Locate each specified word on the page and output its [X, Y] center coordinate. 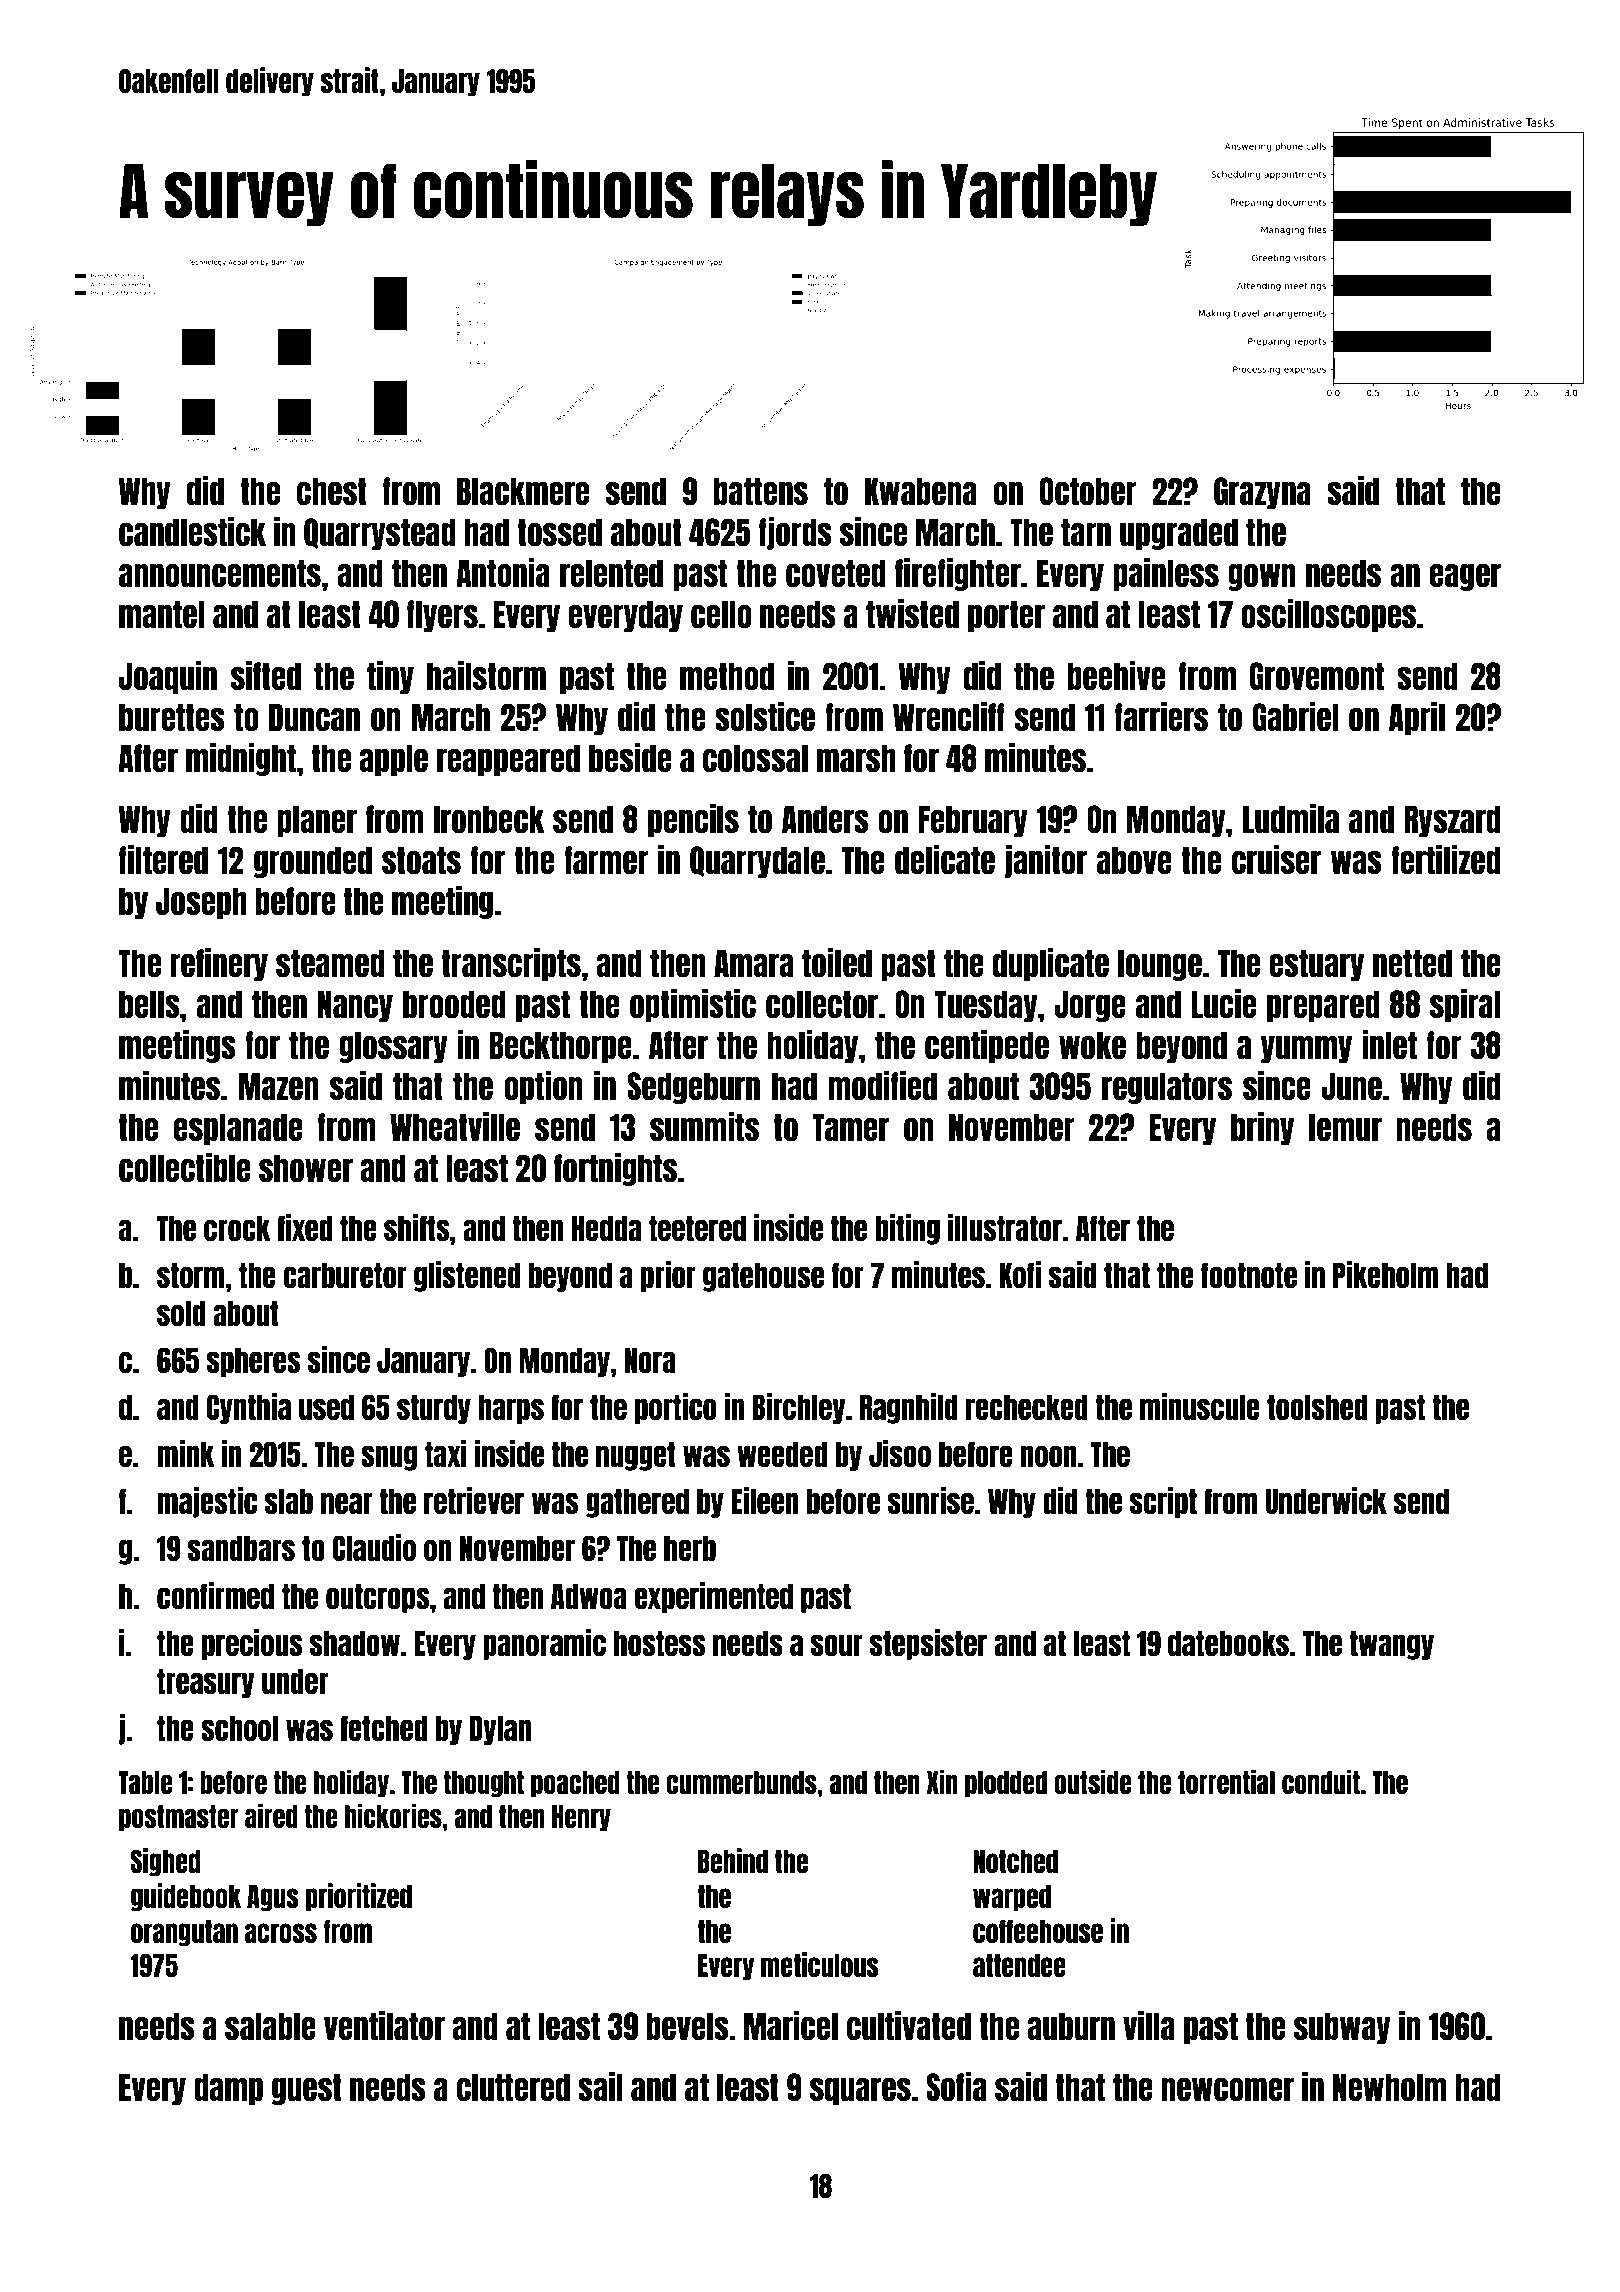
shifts [416, 1227]
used [326, 1407]
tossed [559, 532]
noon [1049, 1456]
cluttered [513, 2087]
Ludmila [1291, 818]
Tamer [850, 1127]
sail [600, 2086]
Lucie [1224, 1003]
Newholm [1390, 2087]
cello [721, 614]
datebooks [1228, 1643]
